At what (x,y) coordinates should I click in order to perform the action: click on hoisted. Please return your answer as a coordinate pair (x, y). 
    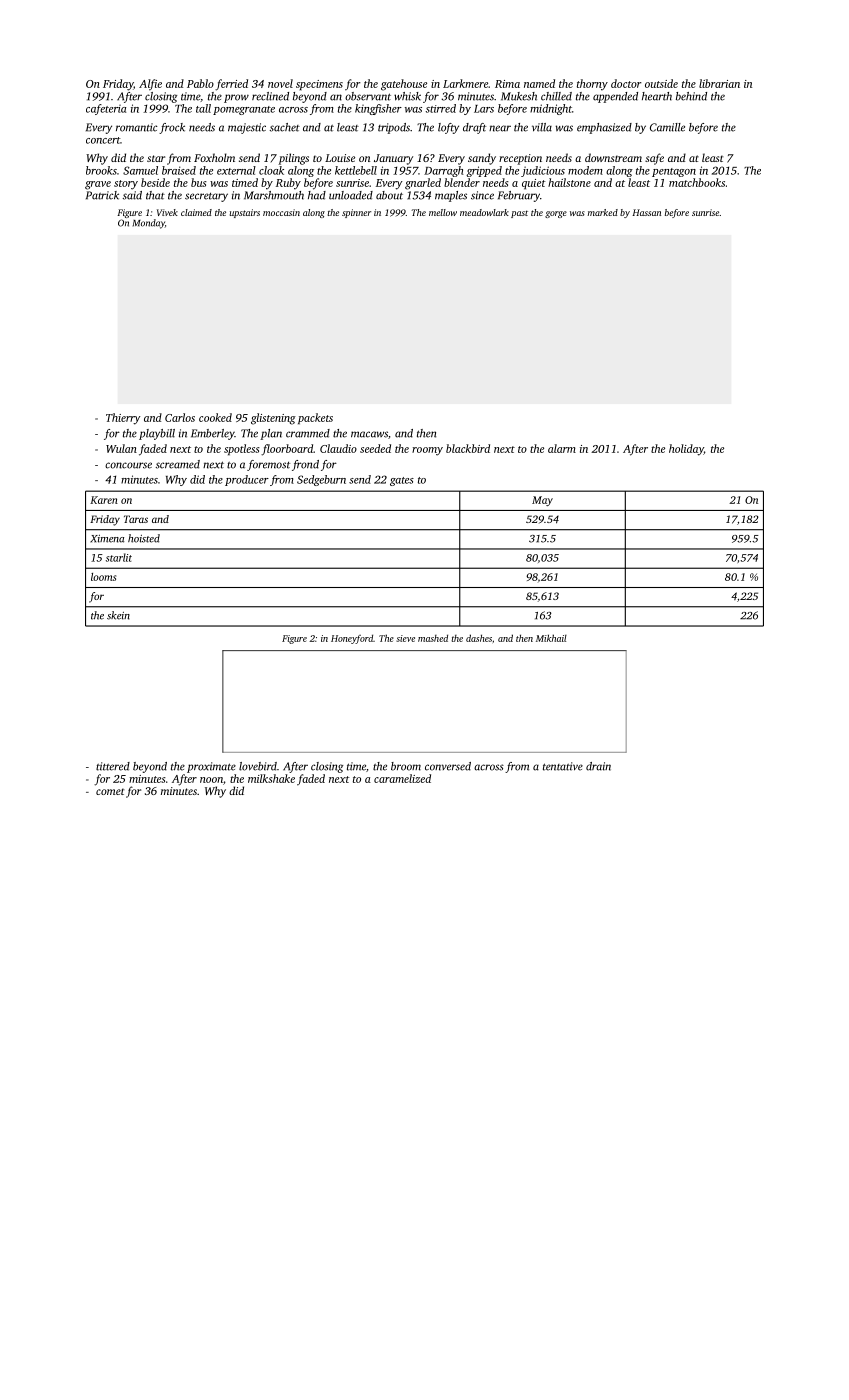
    Looking at the image, I should click on (144, 538).
